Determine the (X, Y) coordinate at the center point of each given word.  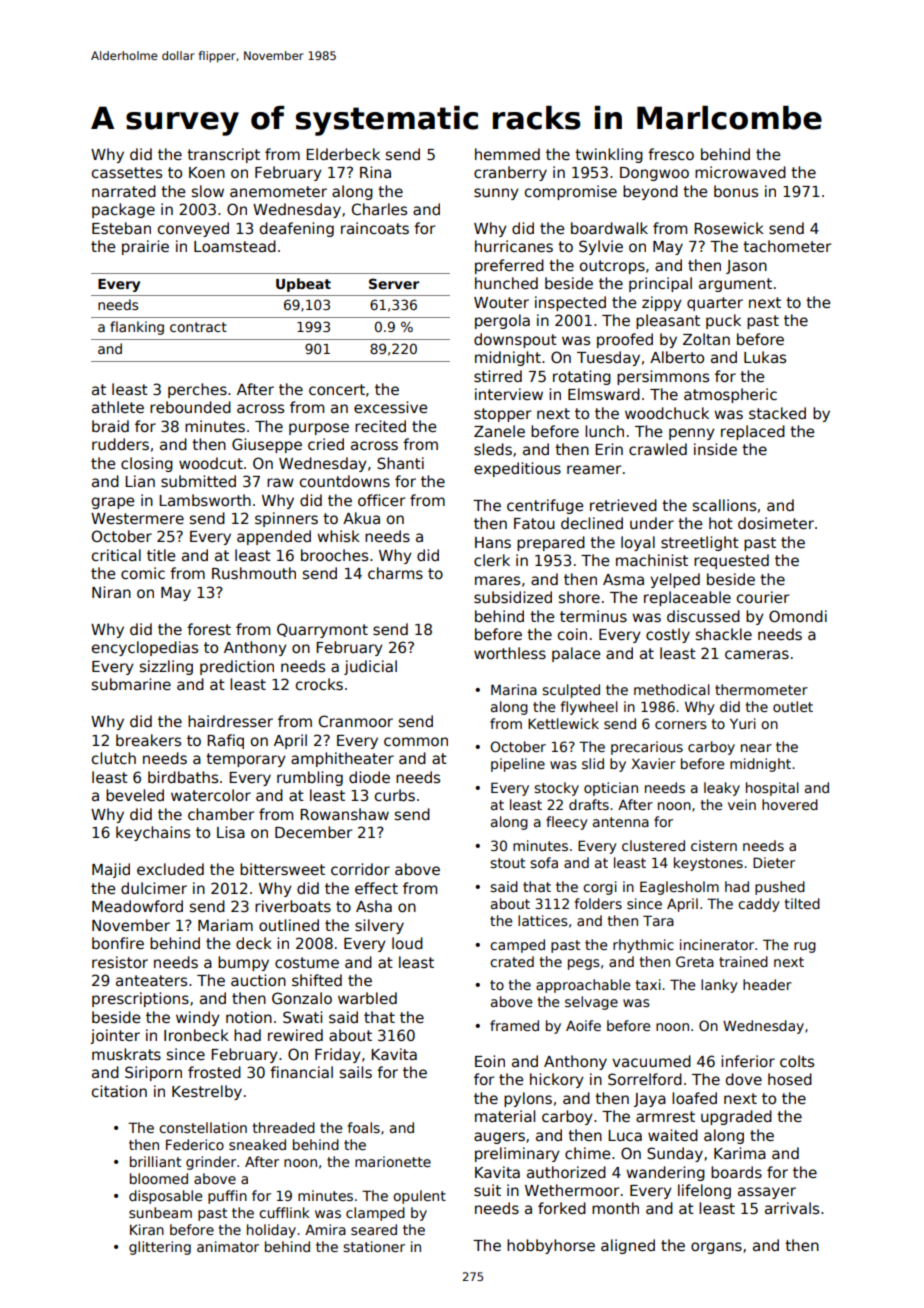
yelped (675, 580)
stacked (777, 413)
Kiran (147, 1229)
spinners (286, 519)
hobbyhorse (551, 1246)
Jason (746, 267)
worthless (510, 653)
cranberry (510, 173)
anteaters (151, 980)
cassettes (127, 172)
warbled (367, 998)
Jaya (650, 1100)
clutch (114, 758)
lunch (604, 431)
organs (716, 1248)
